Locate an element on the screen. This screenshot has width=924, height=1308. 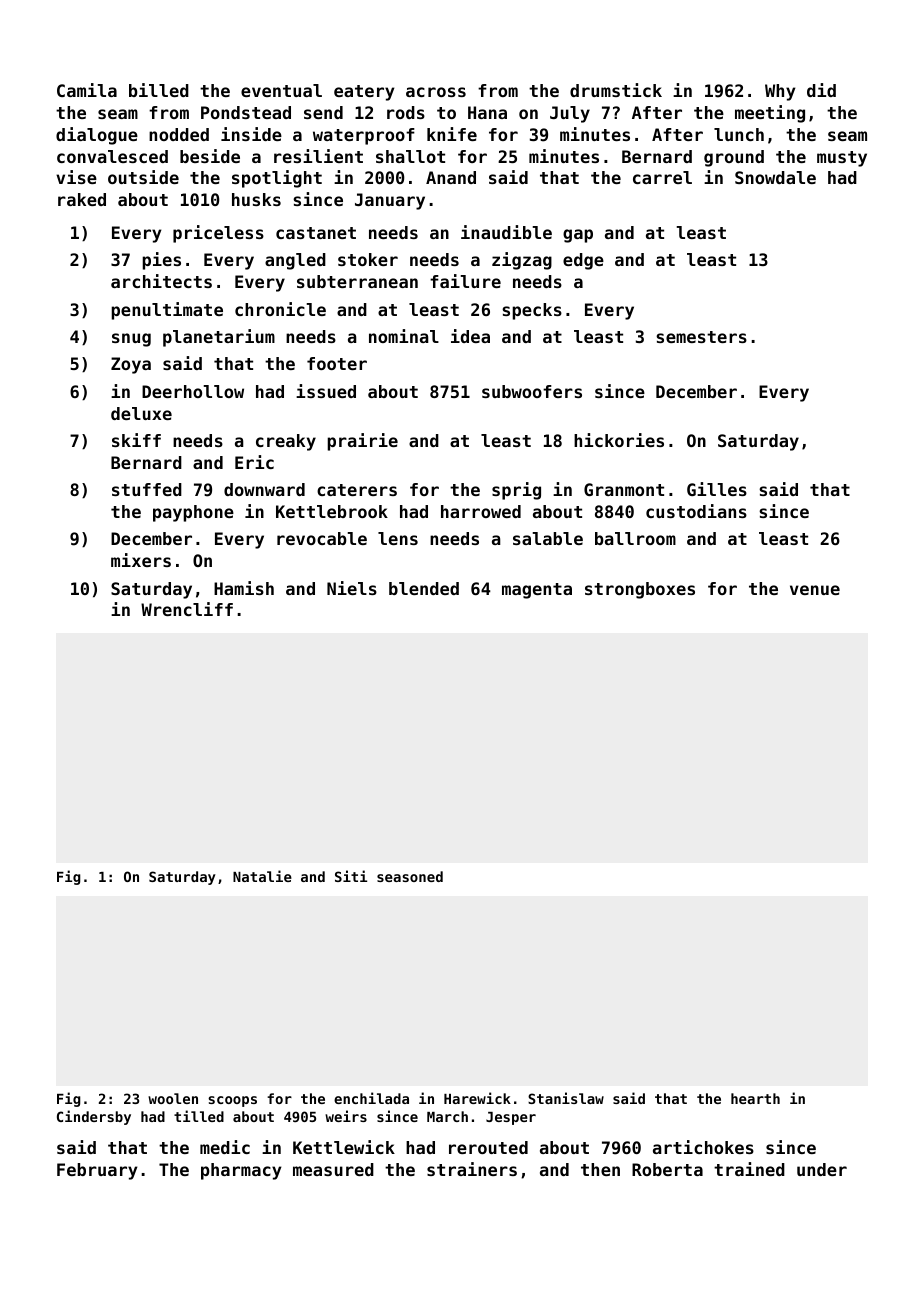
harrowed is located at coordinates (481, 511).
